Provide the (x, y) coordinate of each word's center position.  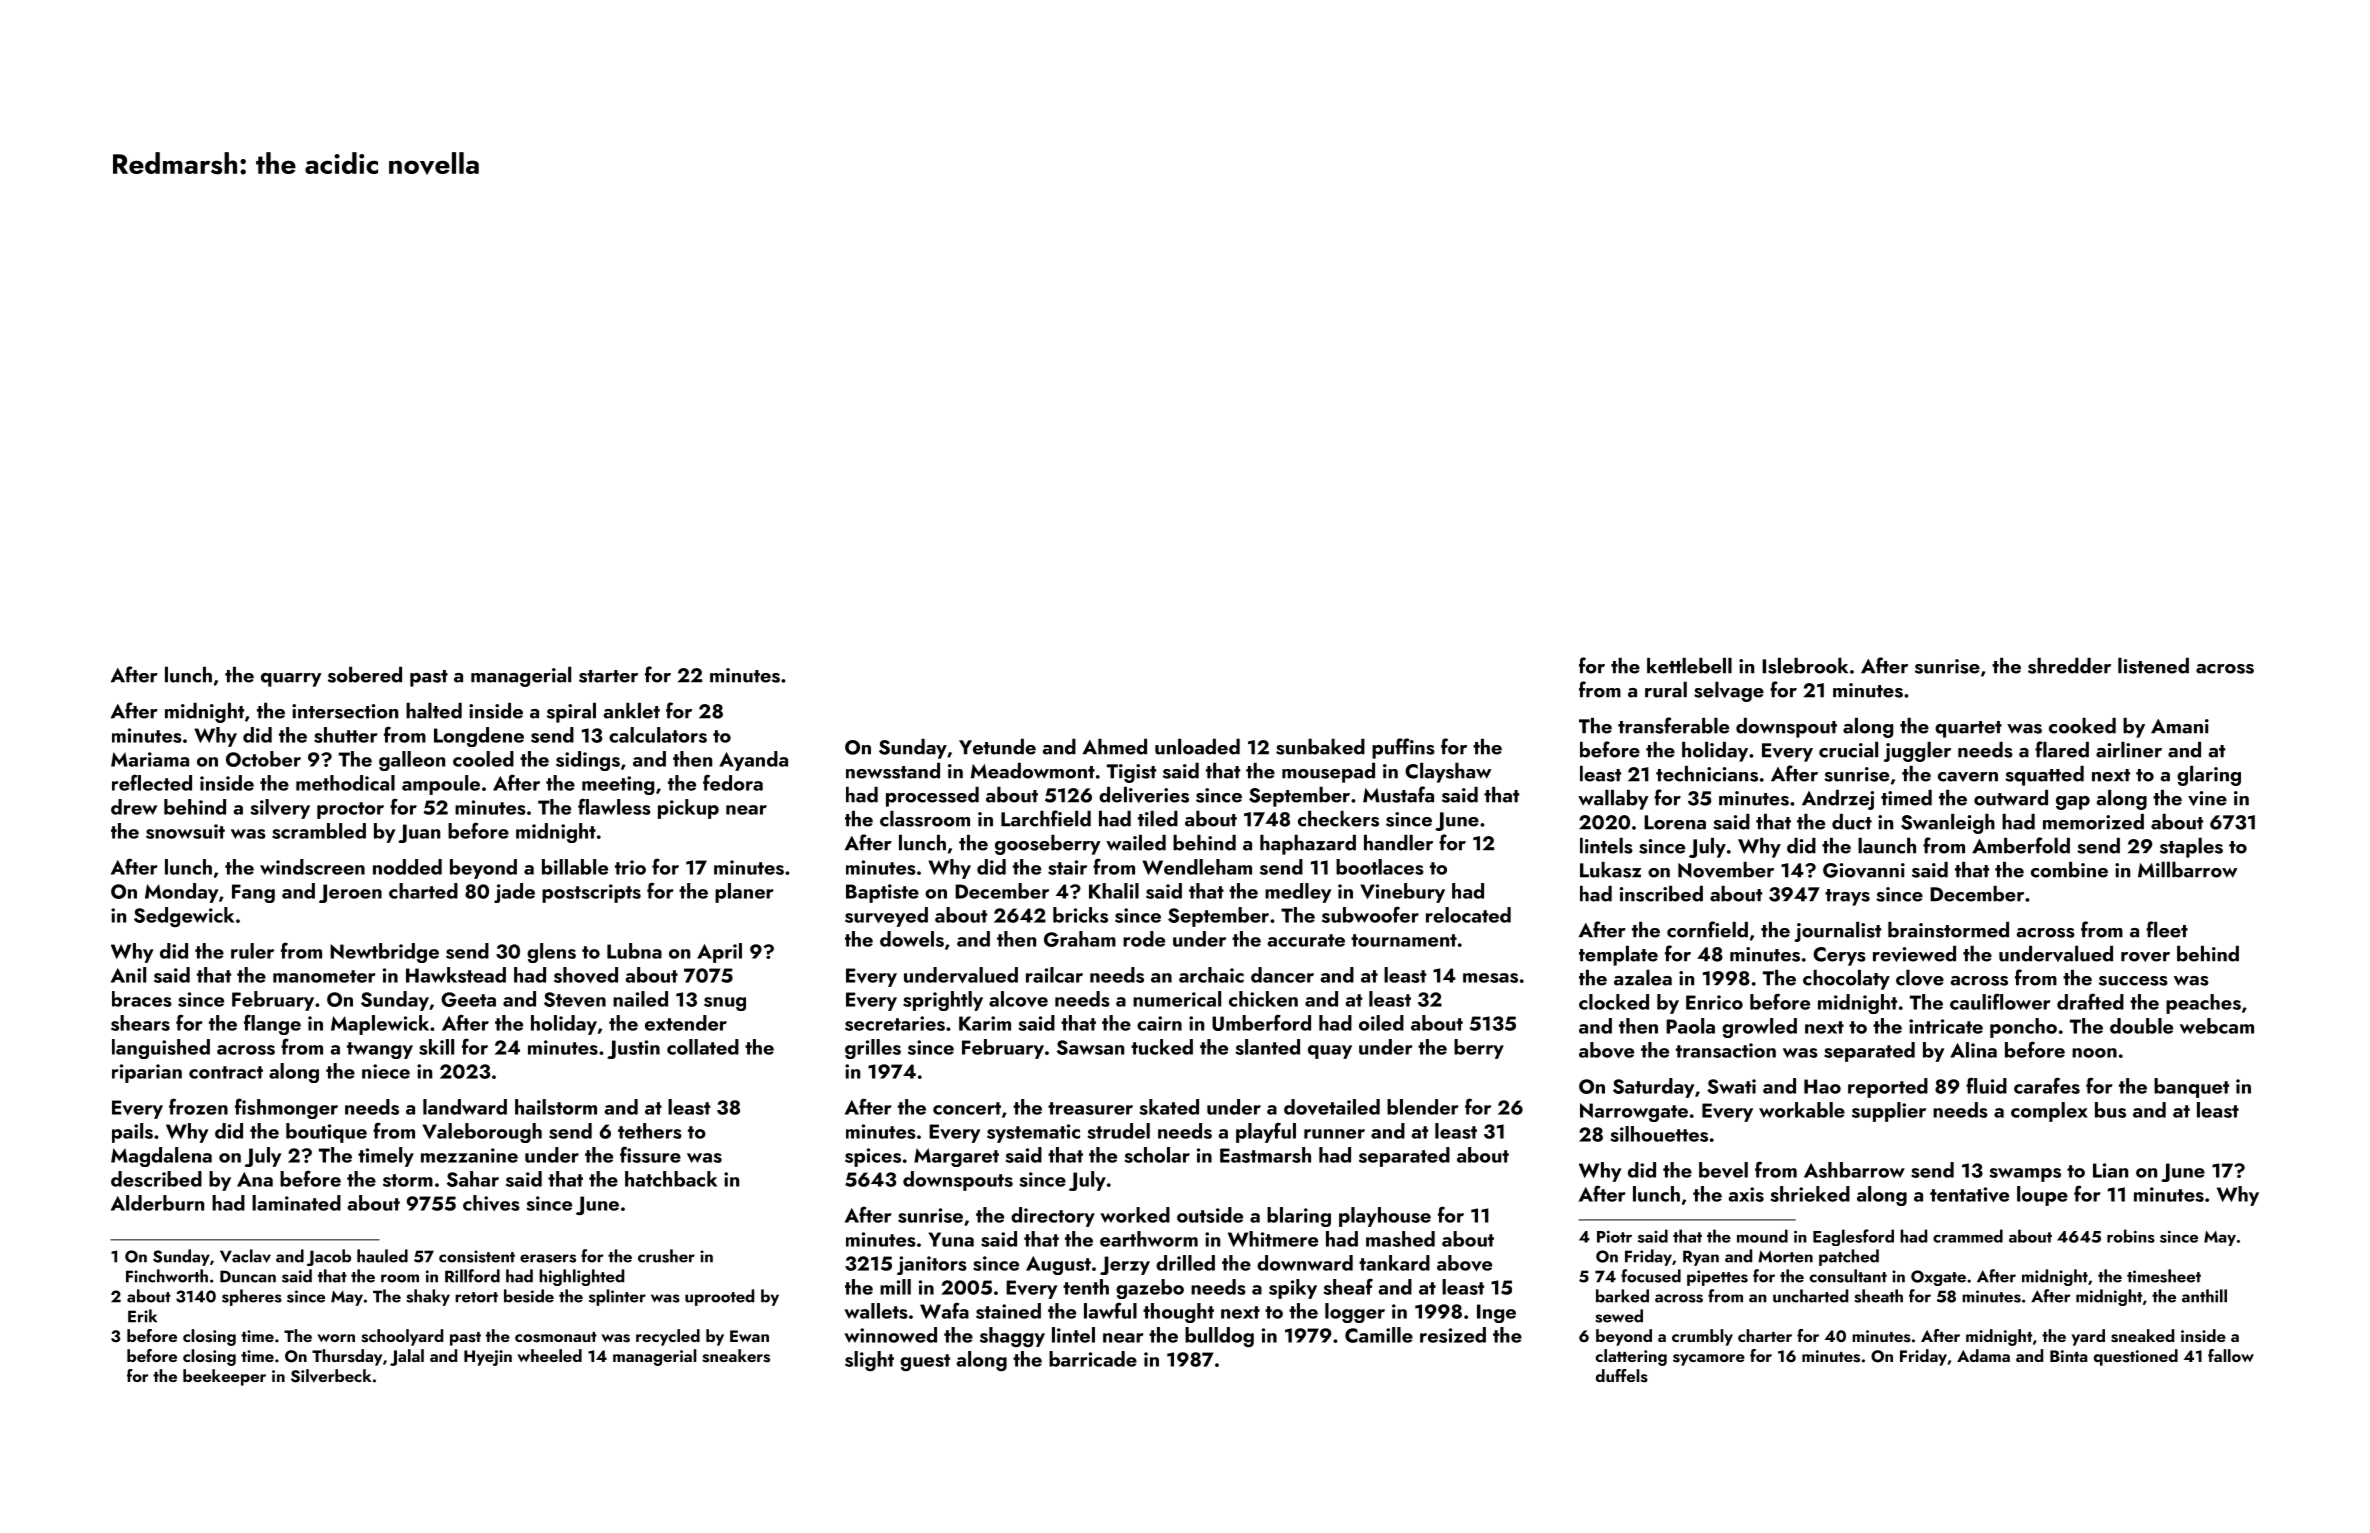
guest (925, 1362)
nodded (407, 867)
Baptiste (882, 893)
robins (2131, 1236)
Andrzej (1838, 800)
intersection (345, 711)
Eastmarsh (1265, 1155)
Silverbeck (331, 1376)
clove (1920, 978)
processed (932, 797)
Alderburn (157, 1203)
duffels (1622, 1376)
